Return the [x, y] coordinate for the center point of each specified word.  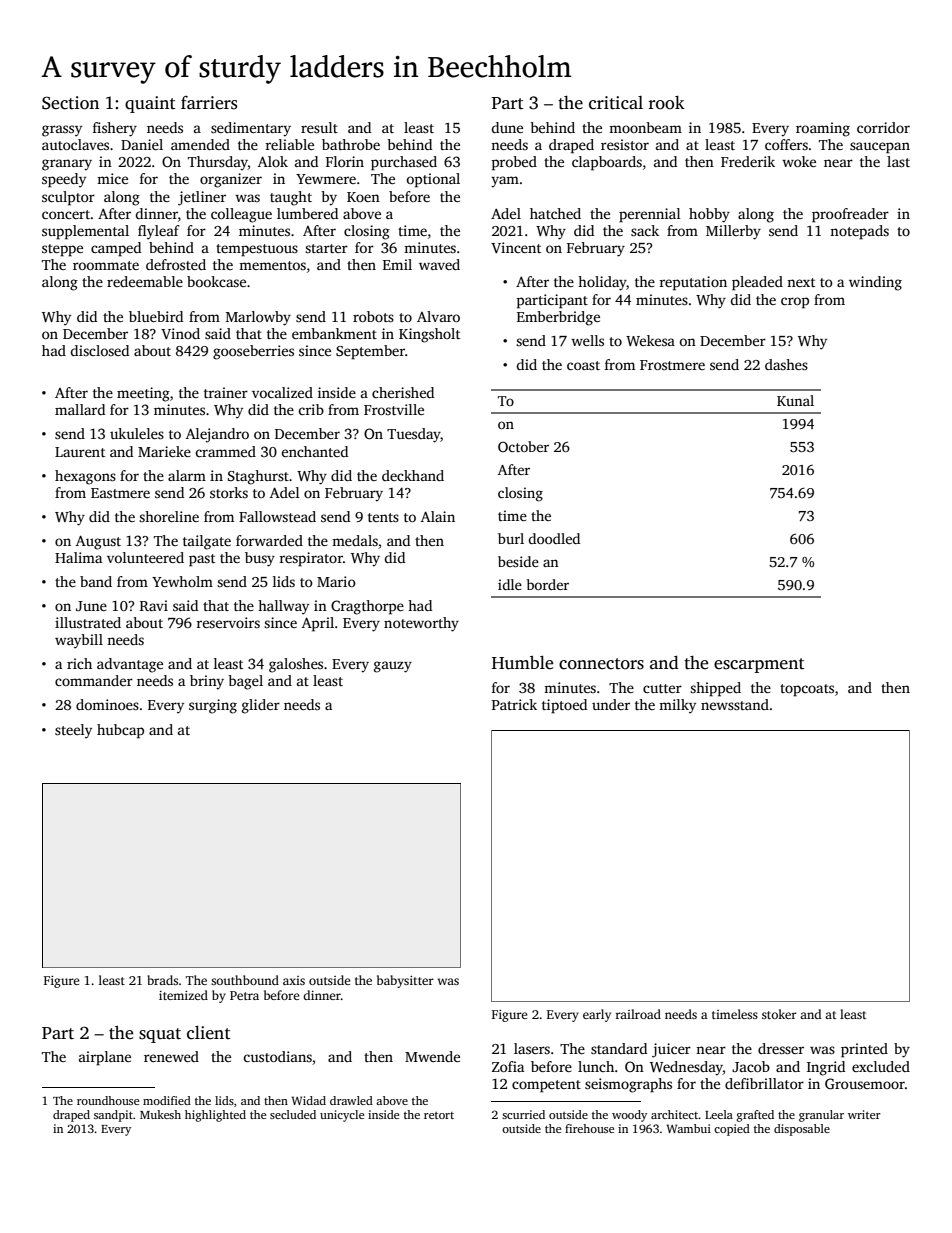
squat [160, 1035]
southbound [245, 980]
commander [94, 680]
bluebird [156, 316]
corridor [883, 127]
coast [583, 365]
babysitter [405, 981]
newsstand [735, 704]
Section [70, 103]
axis [294, 980]
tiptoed [564, 706]
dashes [786, 364]
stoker [779, 1014]
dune [507, 127]
